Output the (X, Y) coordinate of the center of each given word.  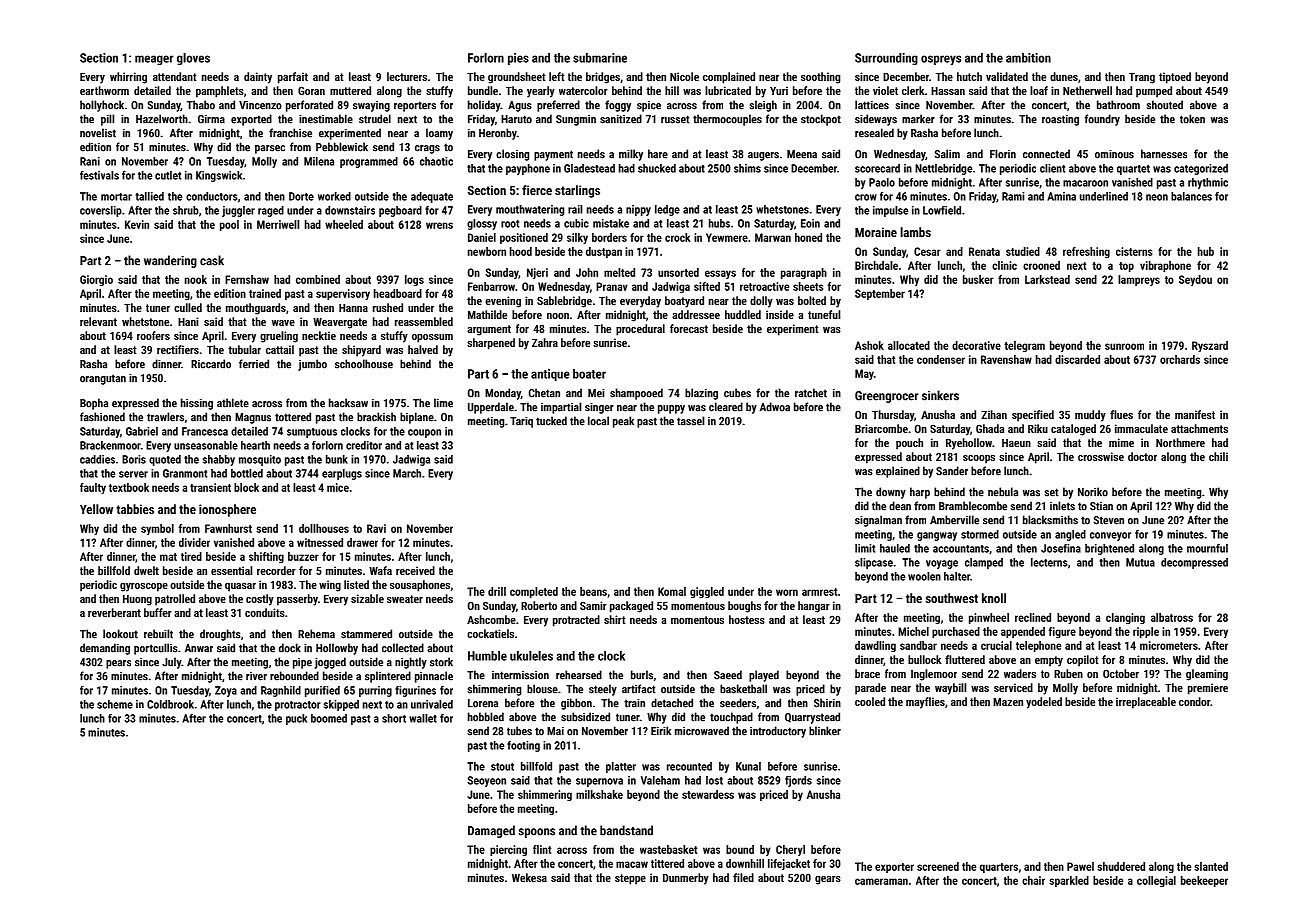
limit (865, 548)
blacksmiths (1050, 520)
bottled (247, 473)
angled (1070, 535)
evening (503, 302)
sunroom (1124, 346)
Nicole (684, 76)
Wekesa (529, 877)
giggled (707, 592)
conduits (265, 612)
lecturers (407, 76)
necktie (319, 335)
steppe (630, 879)
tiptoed (1175, 78)
